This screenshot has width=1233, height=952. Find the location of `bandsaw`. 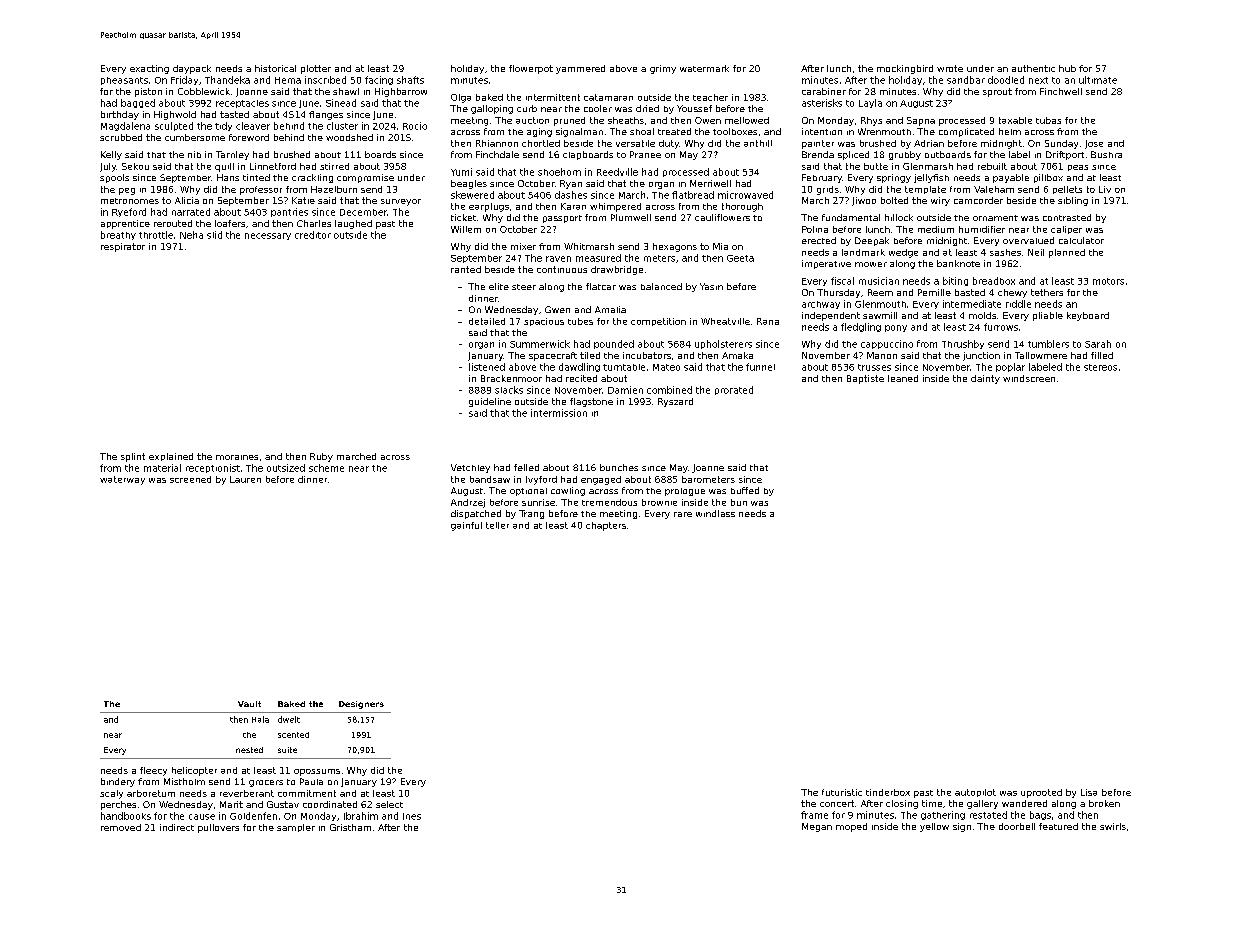

bandsaw is located at coordinates (490, 479).
